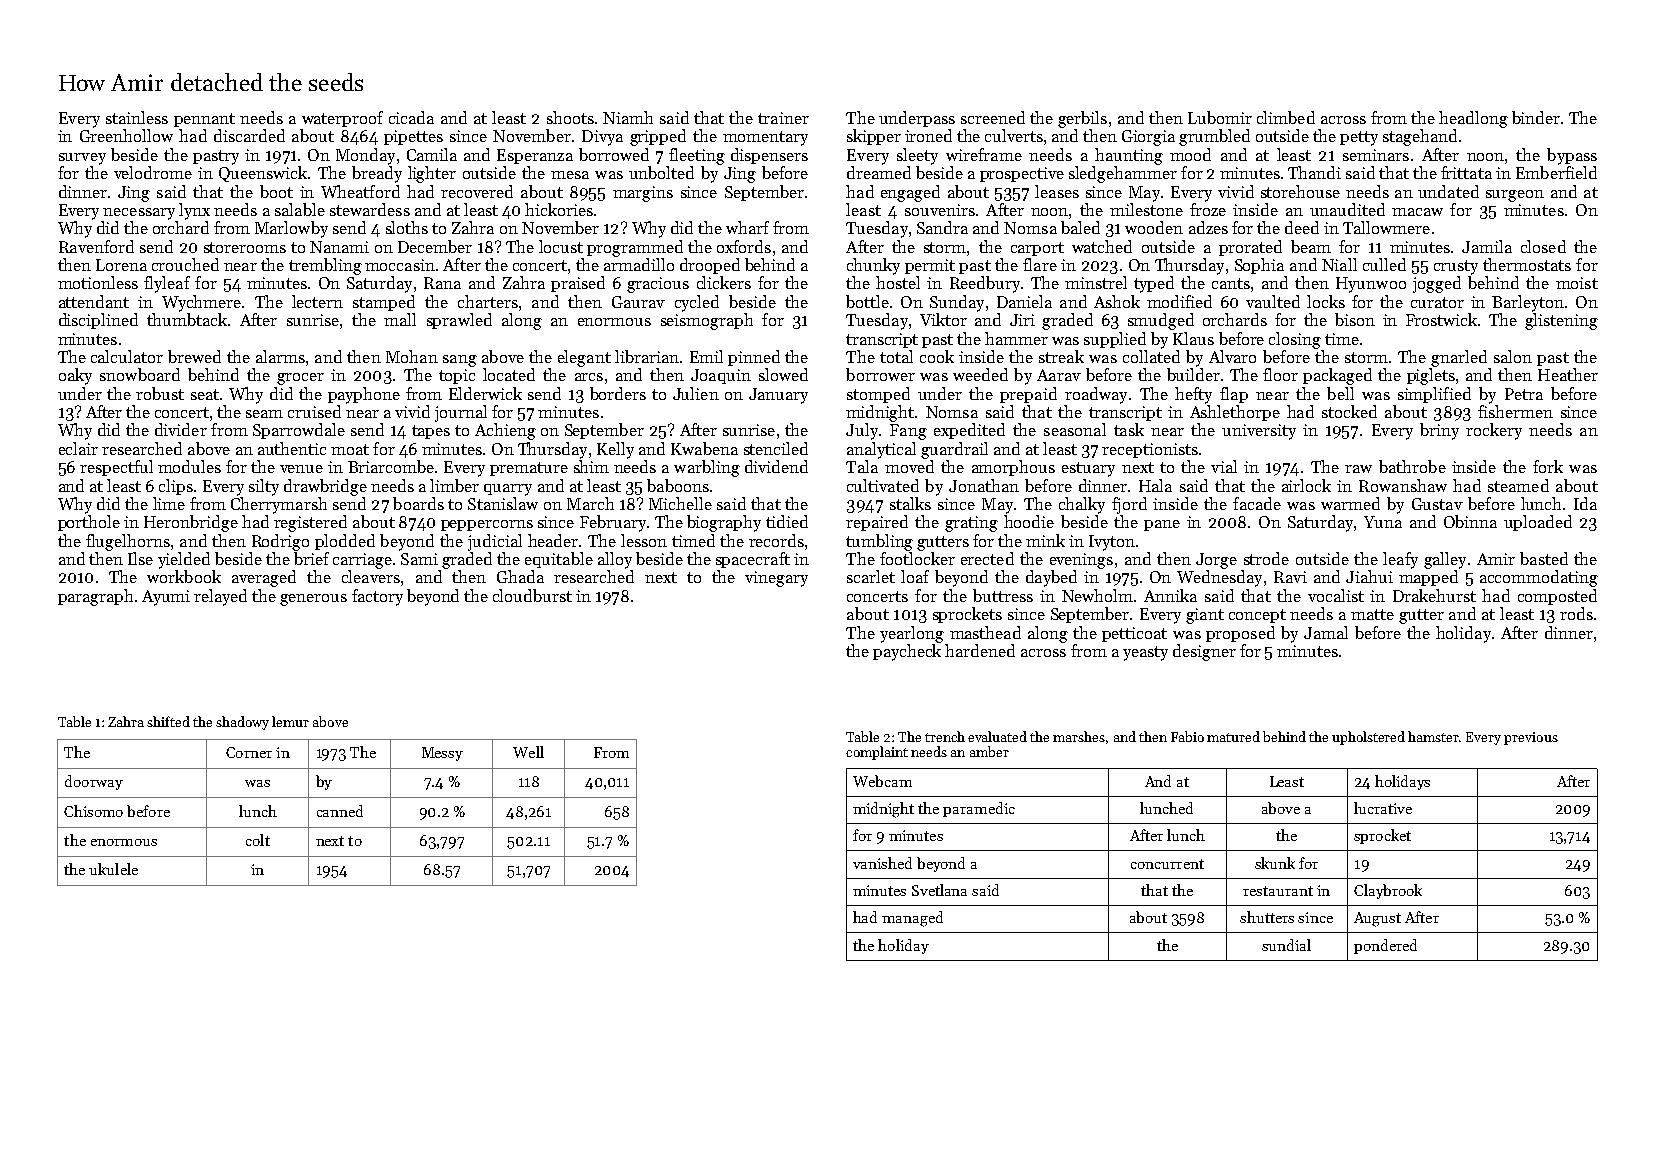  Describe the element at coordinates (1536, 117) in the image. I see `binder` at that location.
